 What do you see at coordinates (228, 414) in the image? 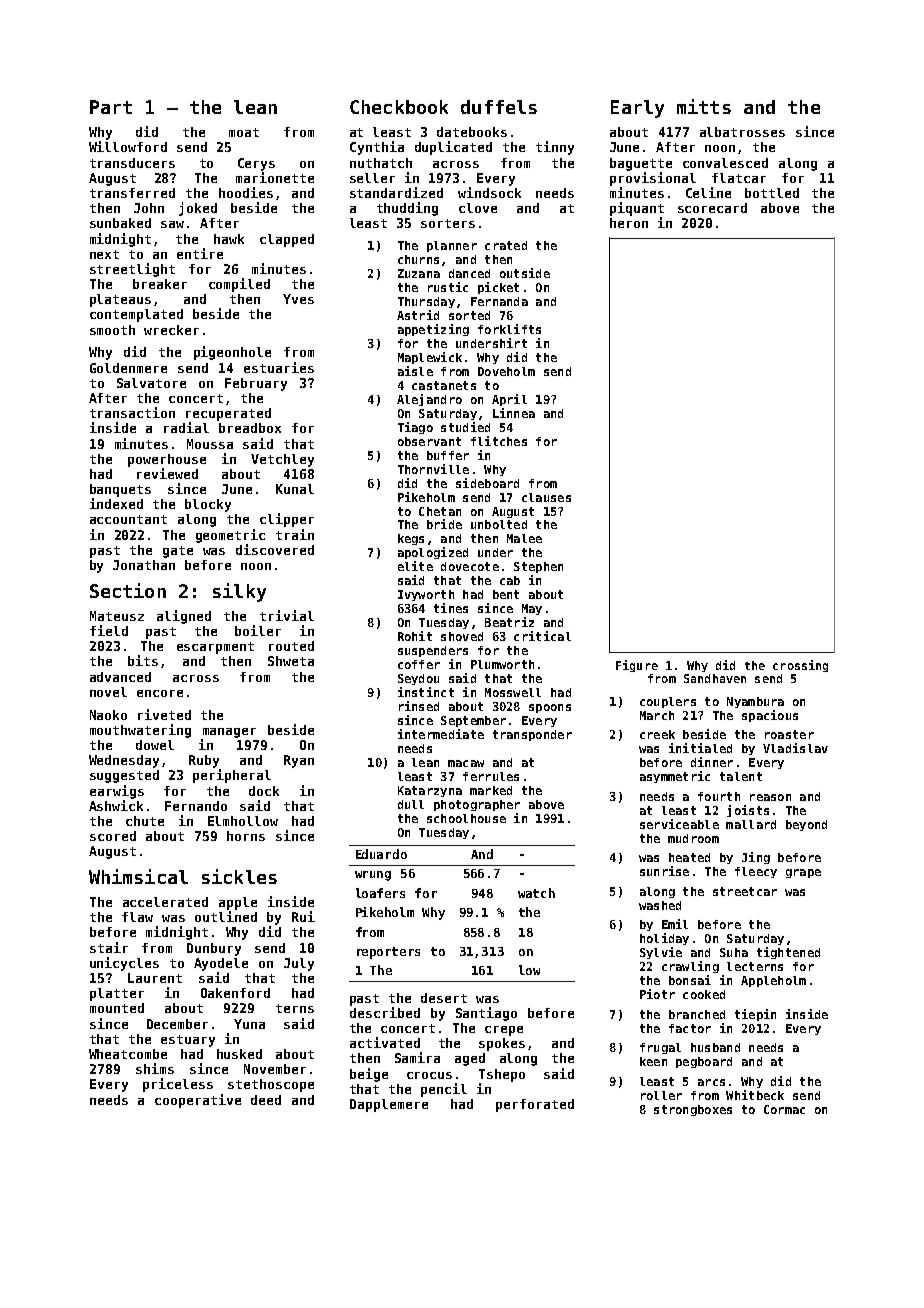
I see `recuperated` at bounding box center [228, 414].
